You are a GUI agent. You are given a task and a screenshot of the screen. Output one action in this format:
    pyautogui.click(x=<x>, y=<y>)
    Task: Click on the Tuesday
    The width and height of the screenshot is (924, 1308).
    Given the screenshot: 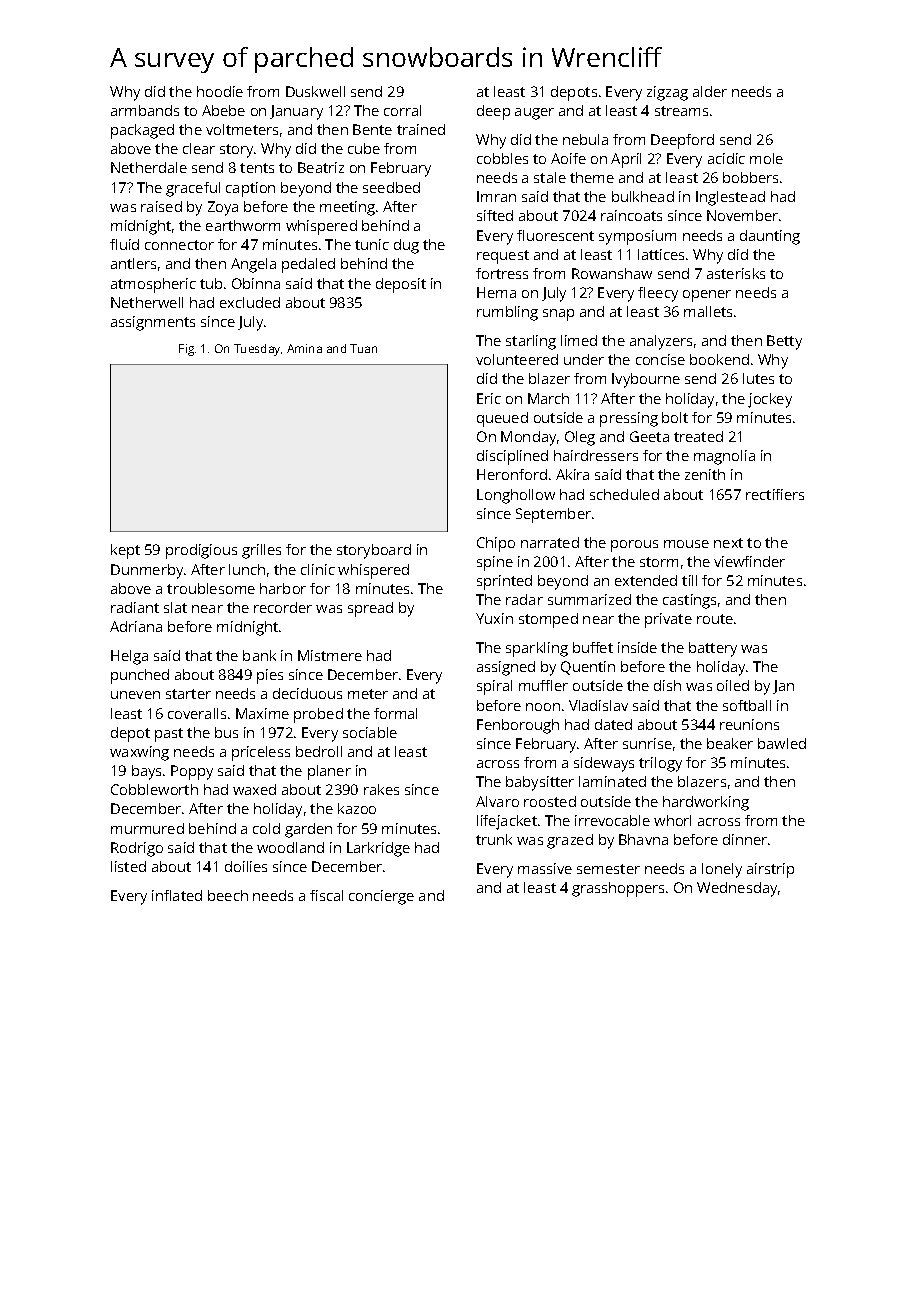 What is the action you would take?
    pyautogui.click(x=257, y=350)
